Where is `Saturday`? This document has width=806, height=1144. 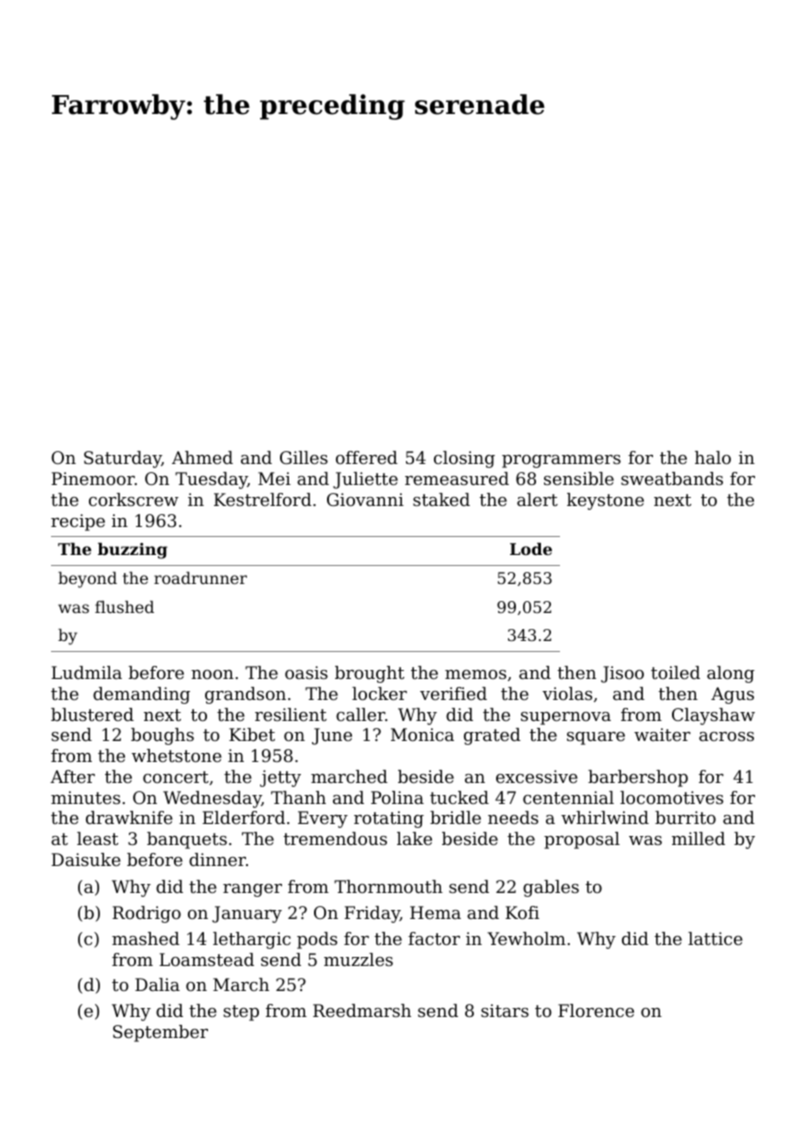
Saturday is located at coordinates (123, 459).
